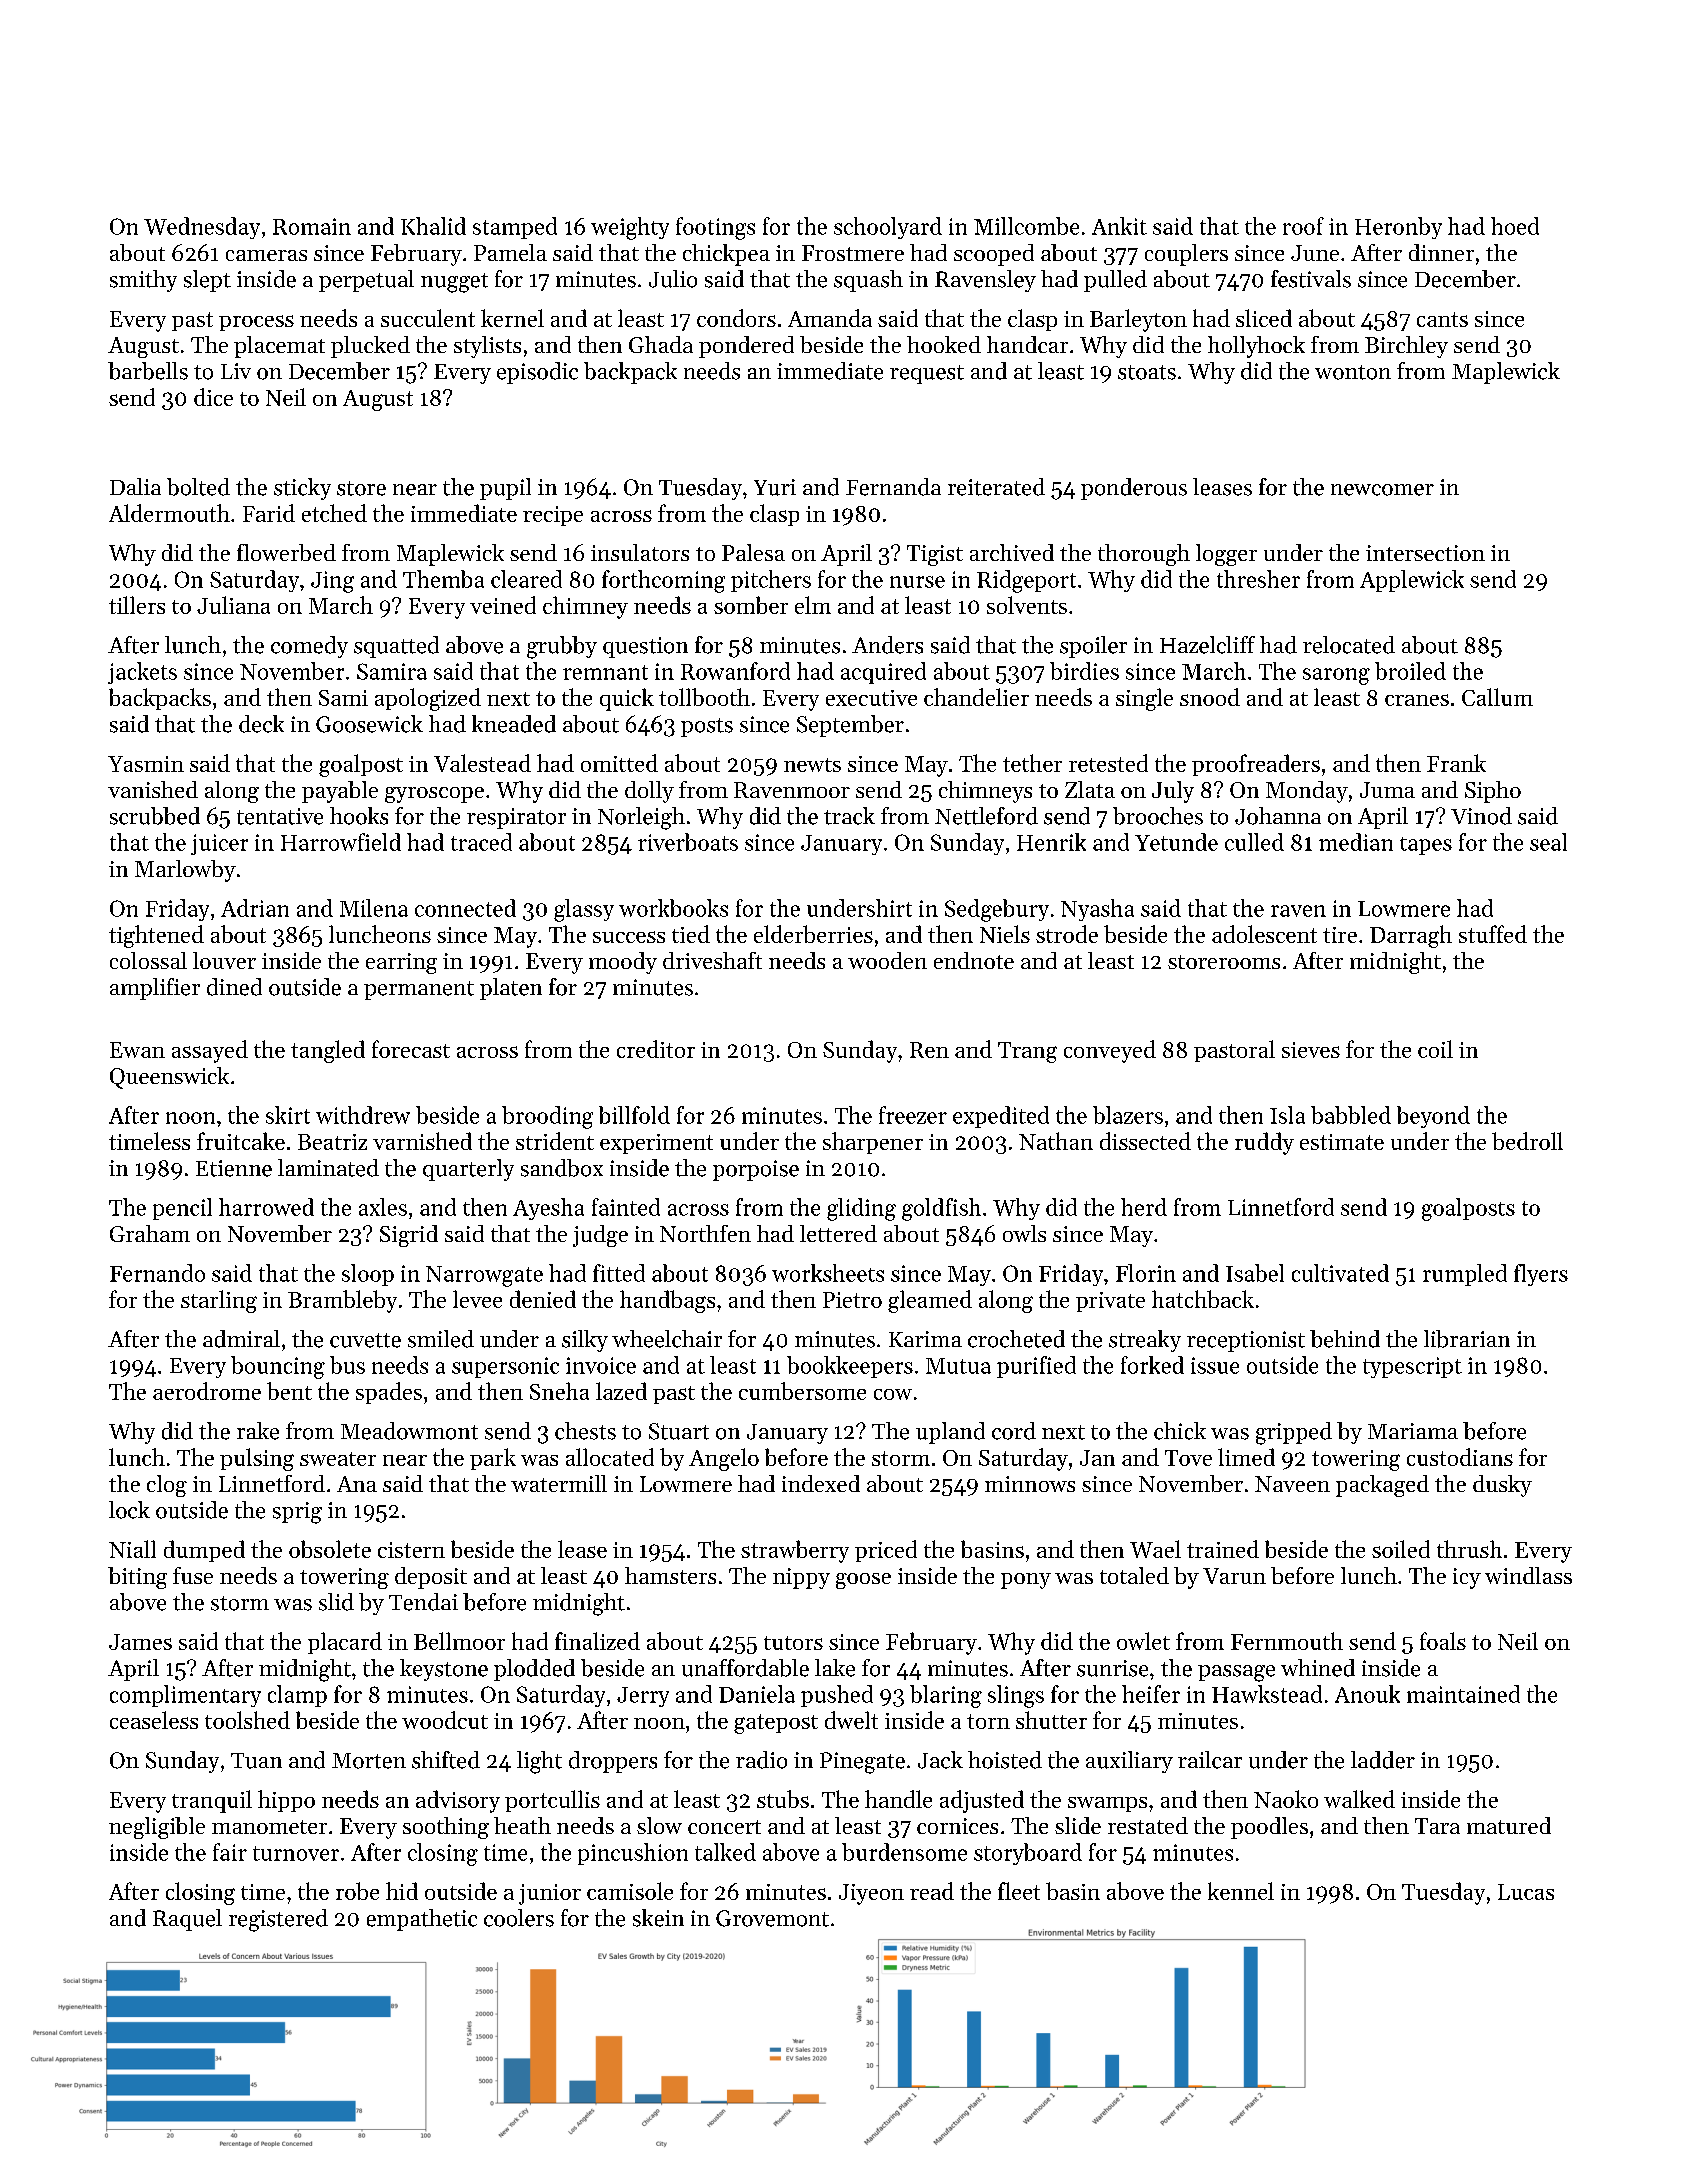 The width and height of the document is (1683, 2178). What do you see at coordinates (503, 605) in the document?
I see `veined` at bounding box center [503, 605].
